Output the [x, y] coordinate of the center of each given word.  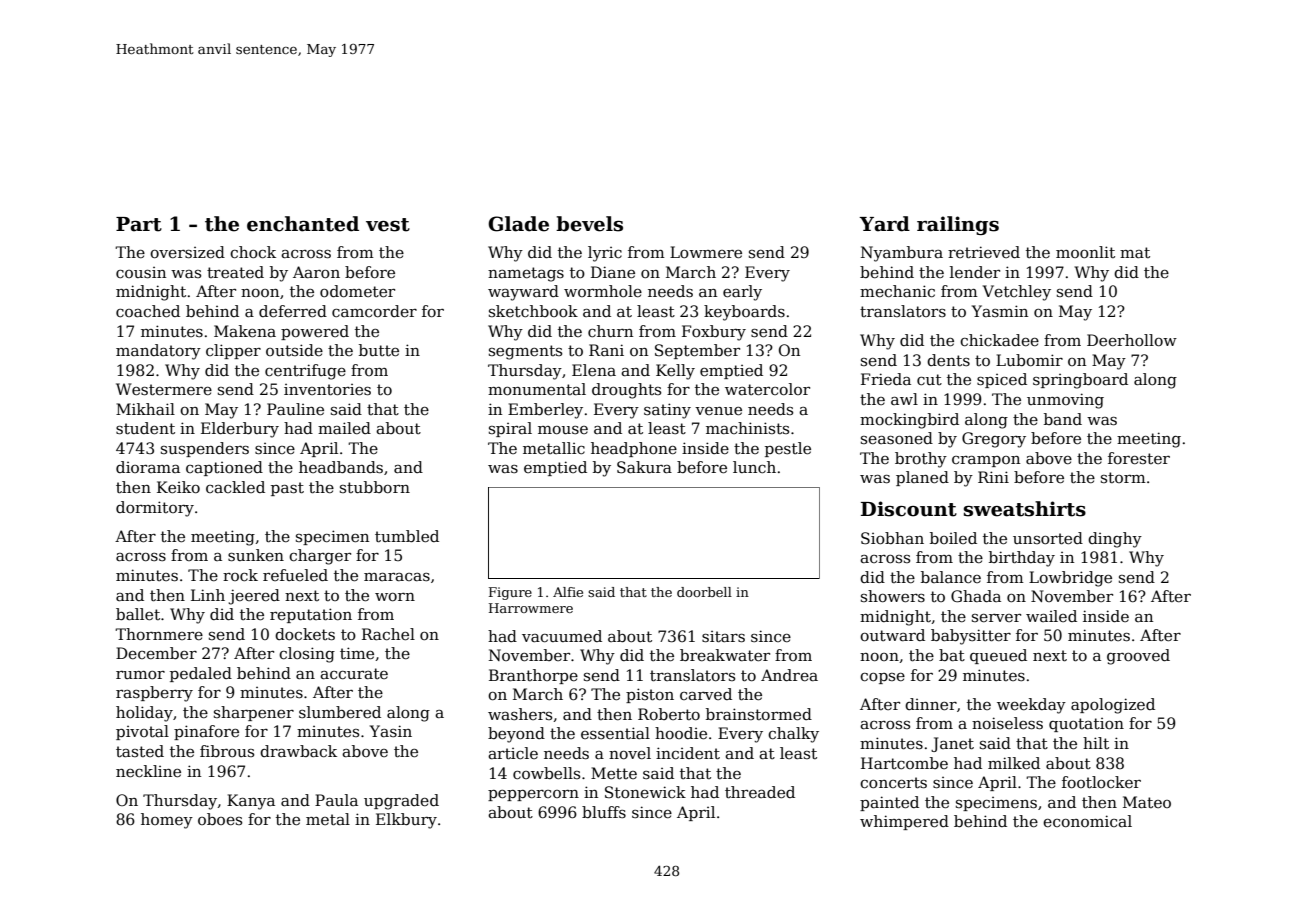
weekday [1031, 706]
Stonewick [645, 792]
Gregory [994, 440]
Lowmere [706, 252]
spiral [510, 429]
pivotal [142, 732]
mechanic [897, 291]
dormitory [155, 509]
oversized [187, 252]
